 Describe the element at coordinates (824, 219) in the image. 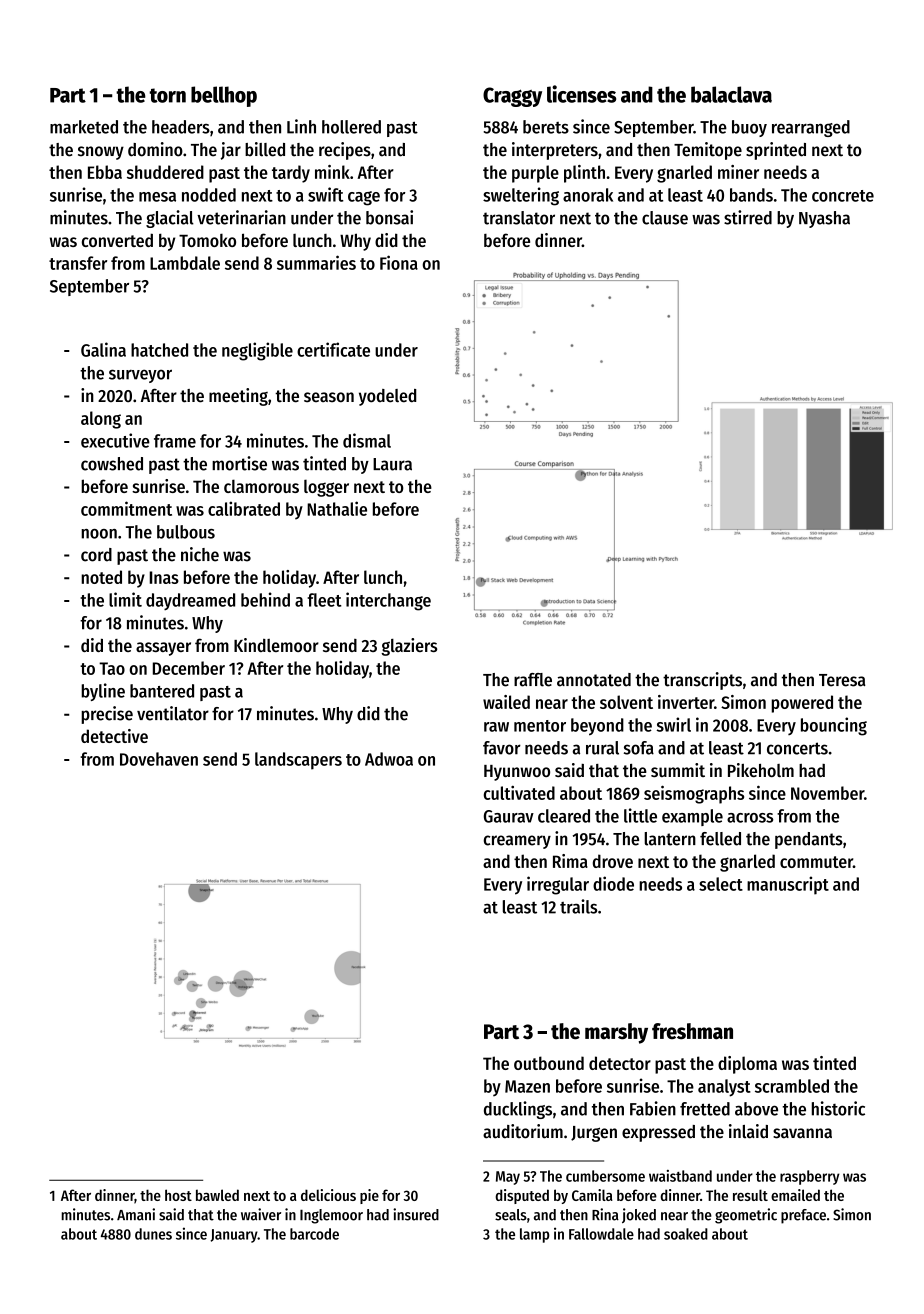

I see `Nyasha` at that location.
